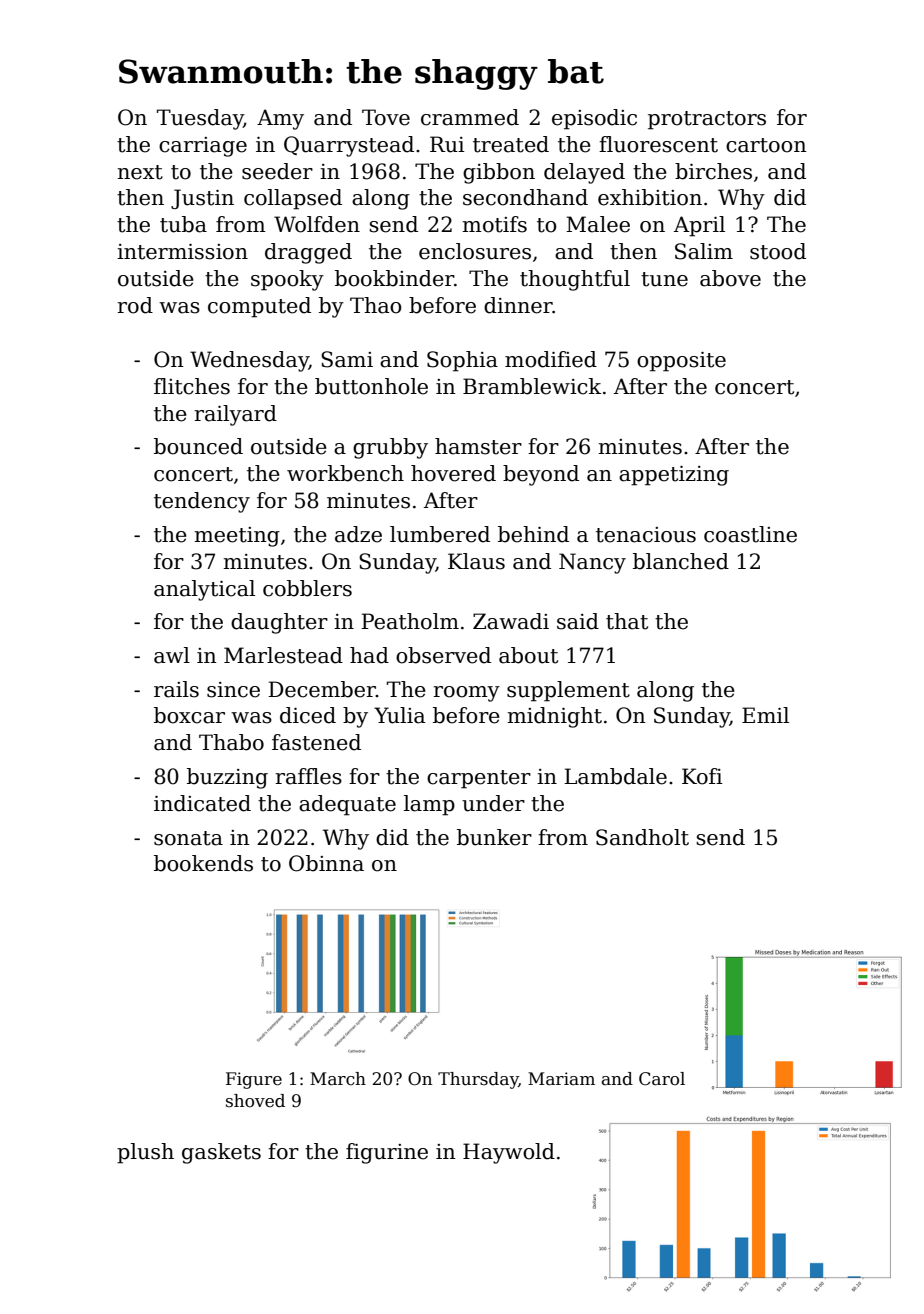 This image has height=1314, width=924. I want to click on Zawadi, so click(511, 621).
